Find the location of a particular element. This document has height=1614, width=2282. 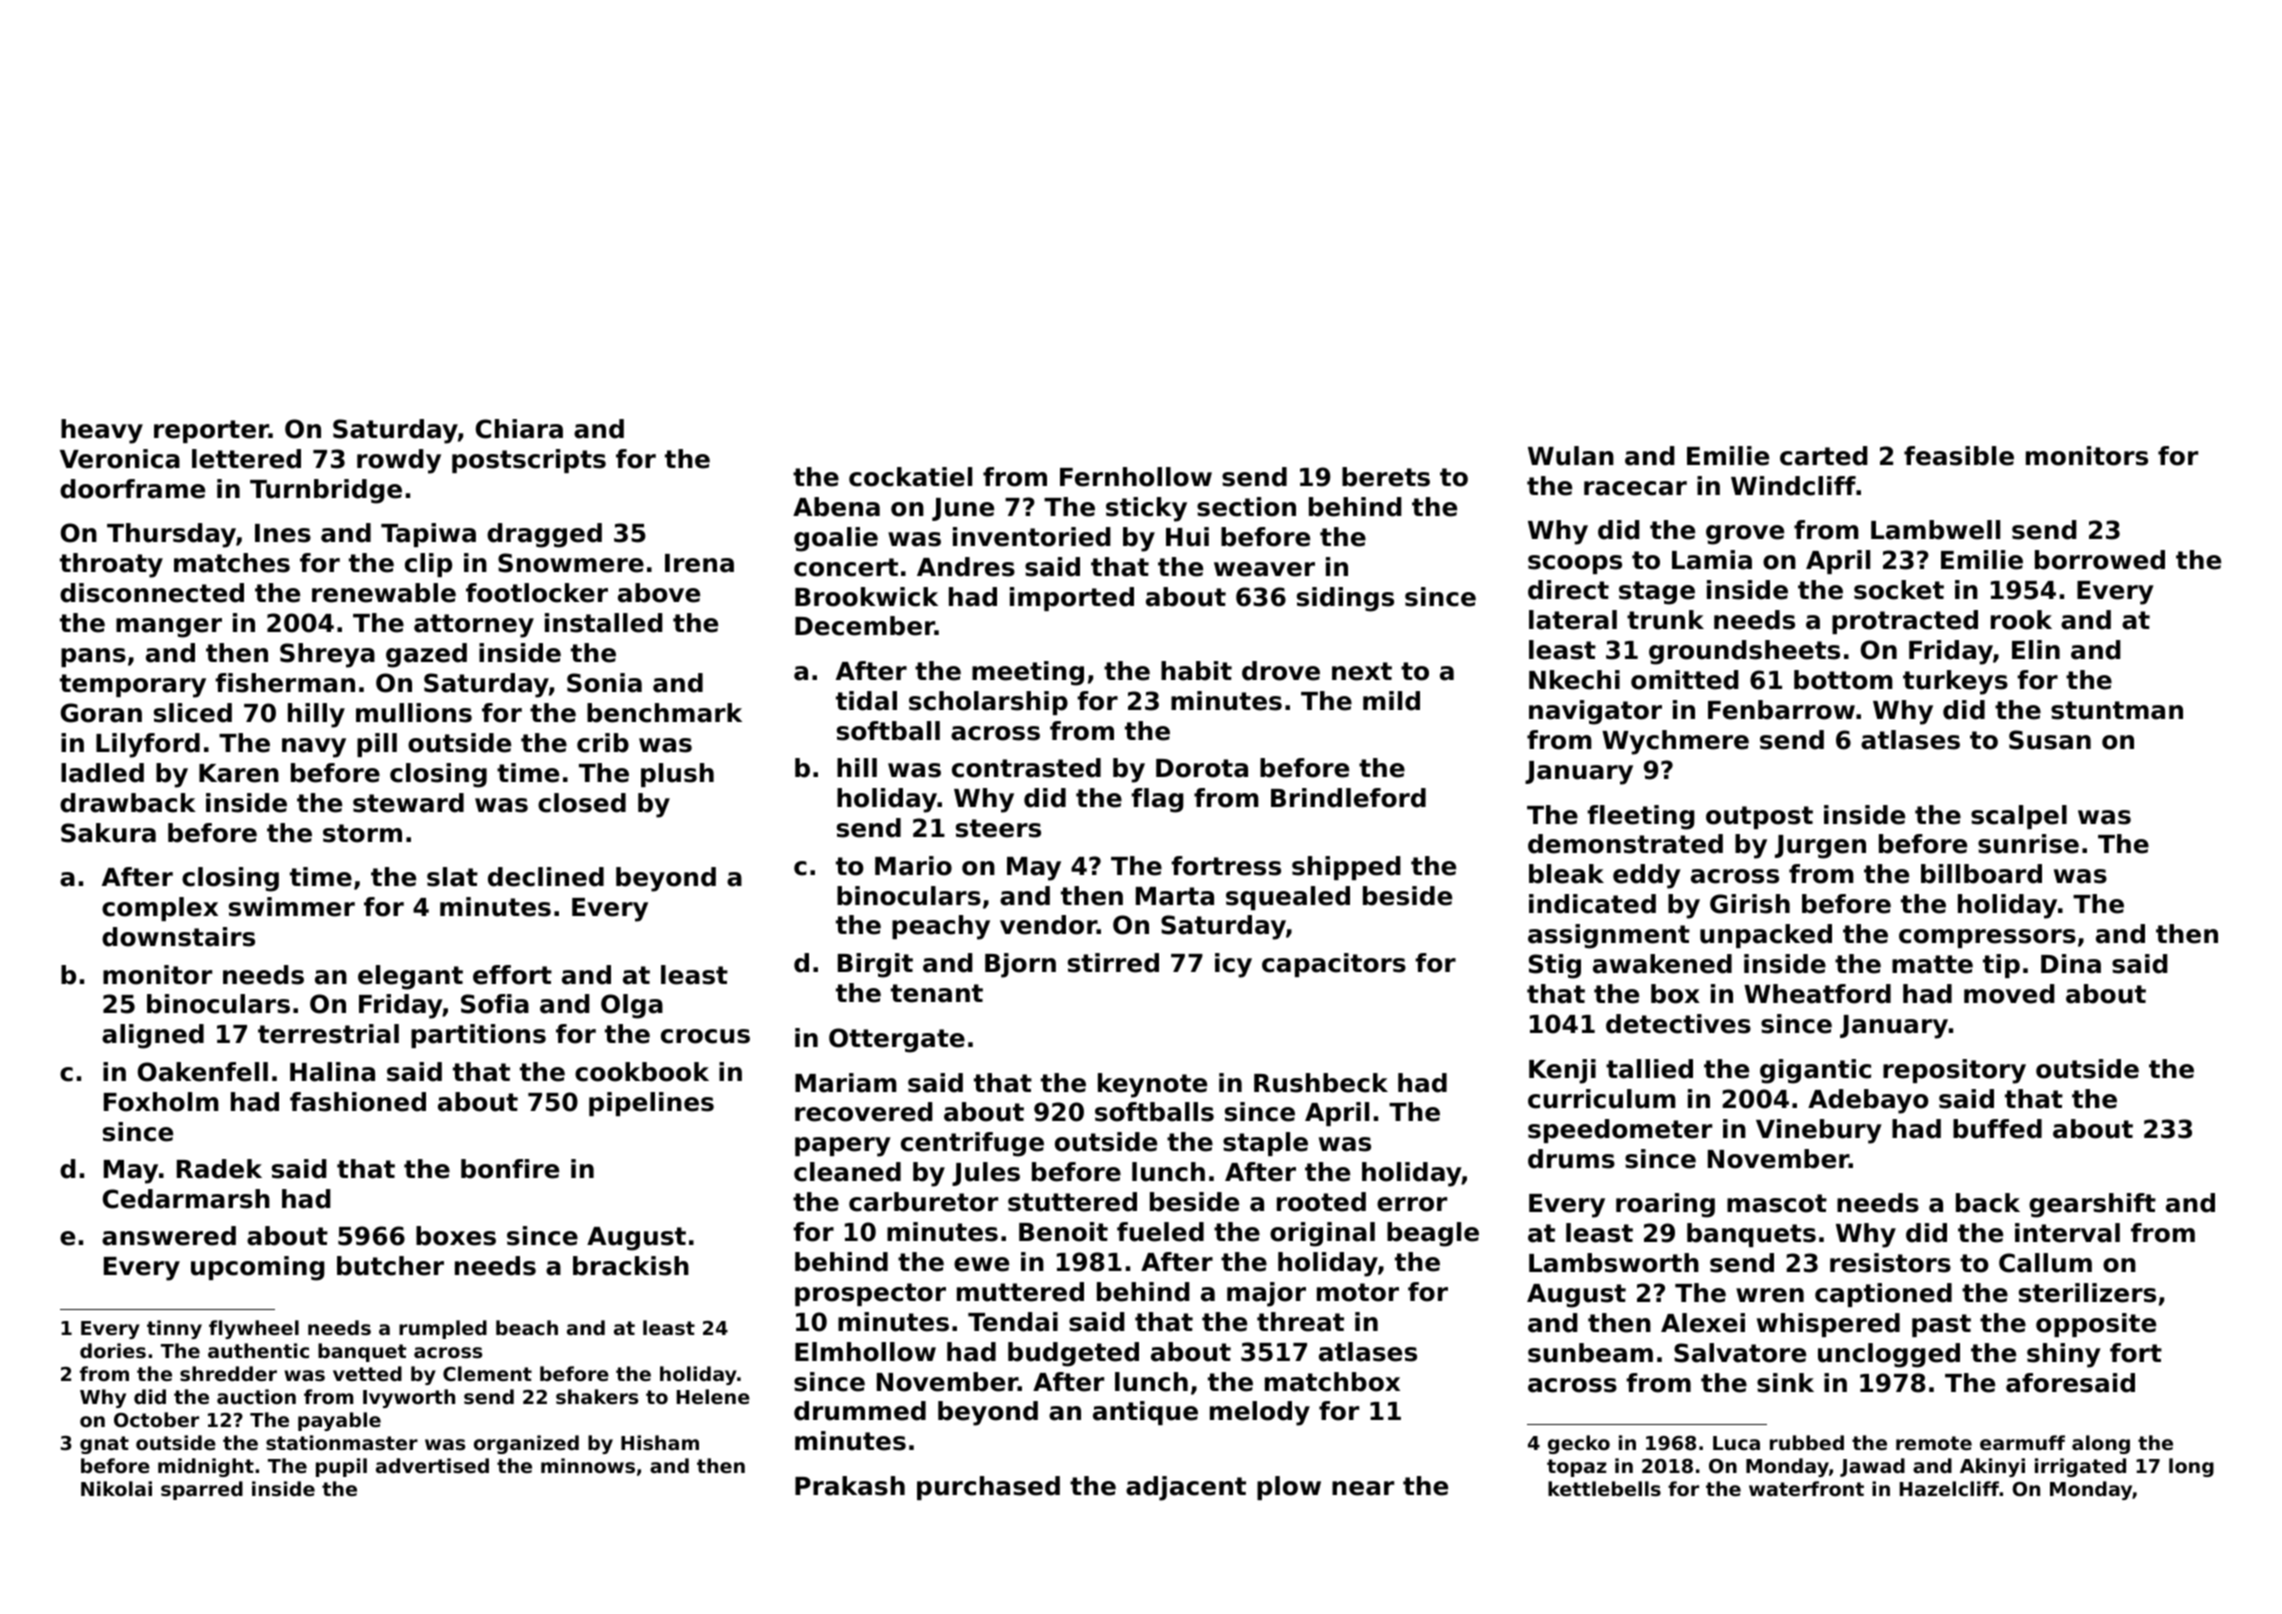

Brindleford is located at coordinates (1348, 798).
